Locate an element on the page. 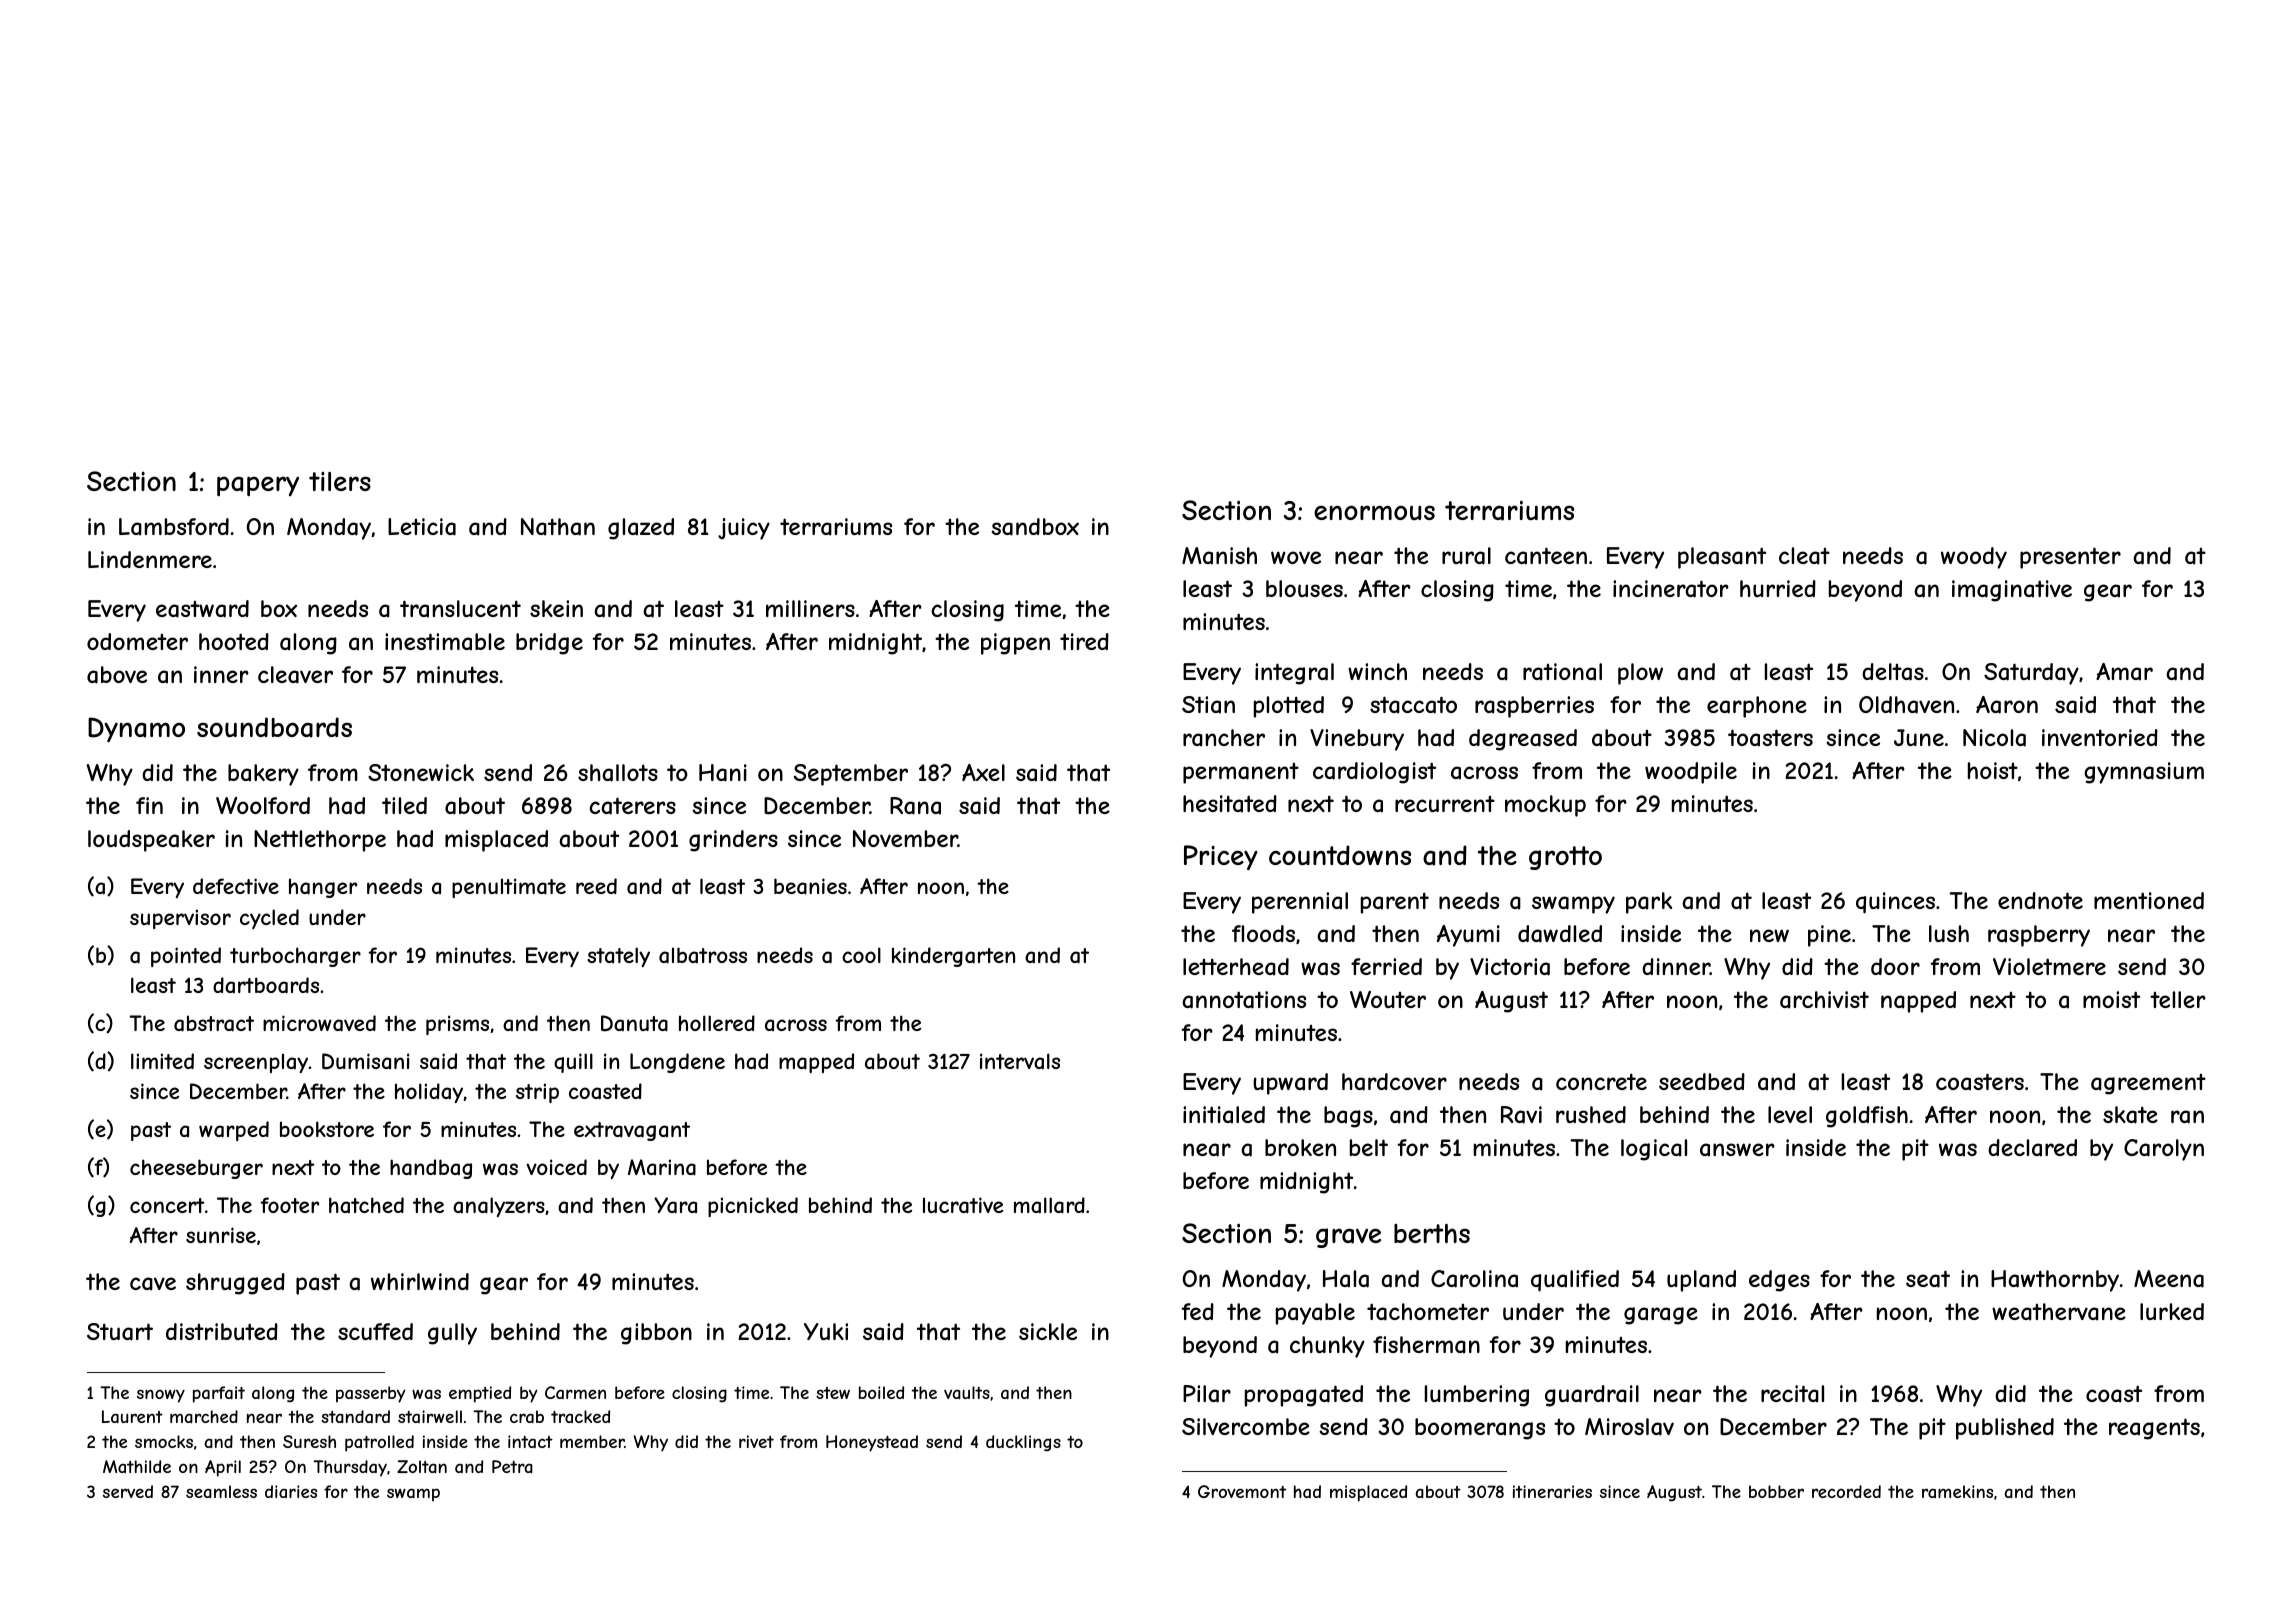 The height and width of the image is (1620, 2292). diaries is located at coordinates (291, 1491).
